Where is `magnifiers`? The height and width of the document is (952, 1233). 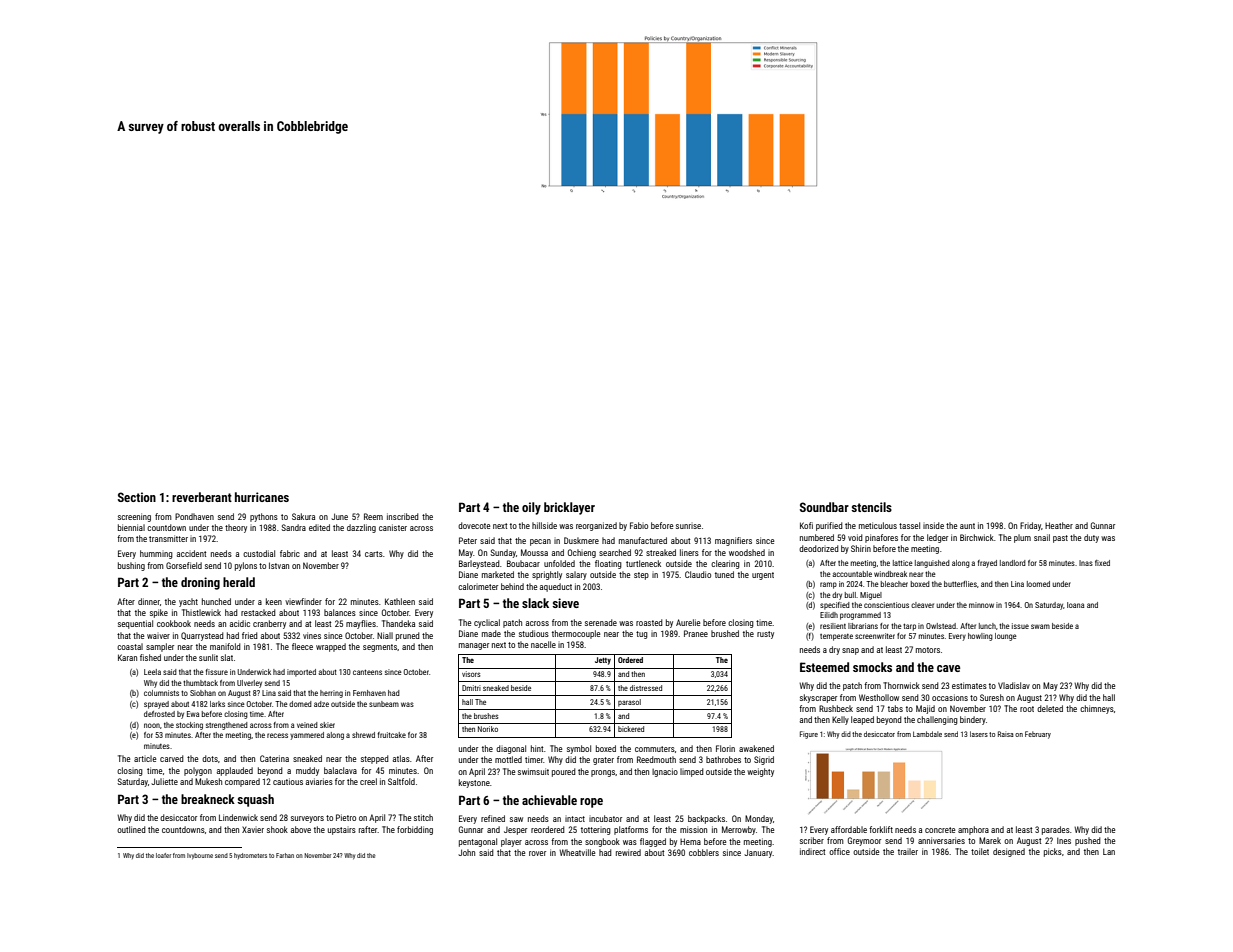 magnifiers is located at coordinates (733, 541).
